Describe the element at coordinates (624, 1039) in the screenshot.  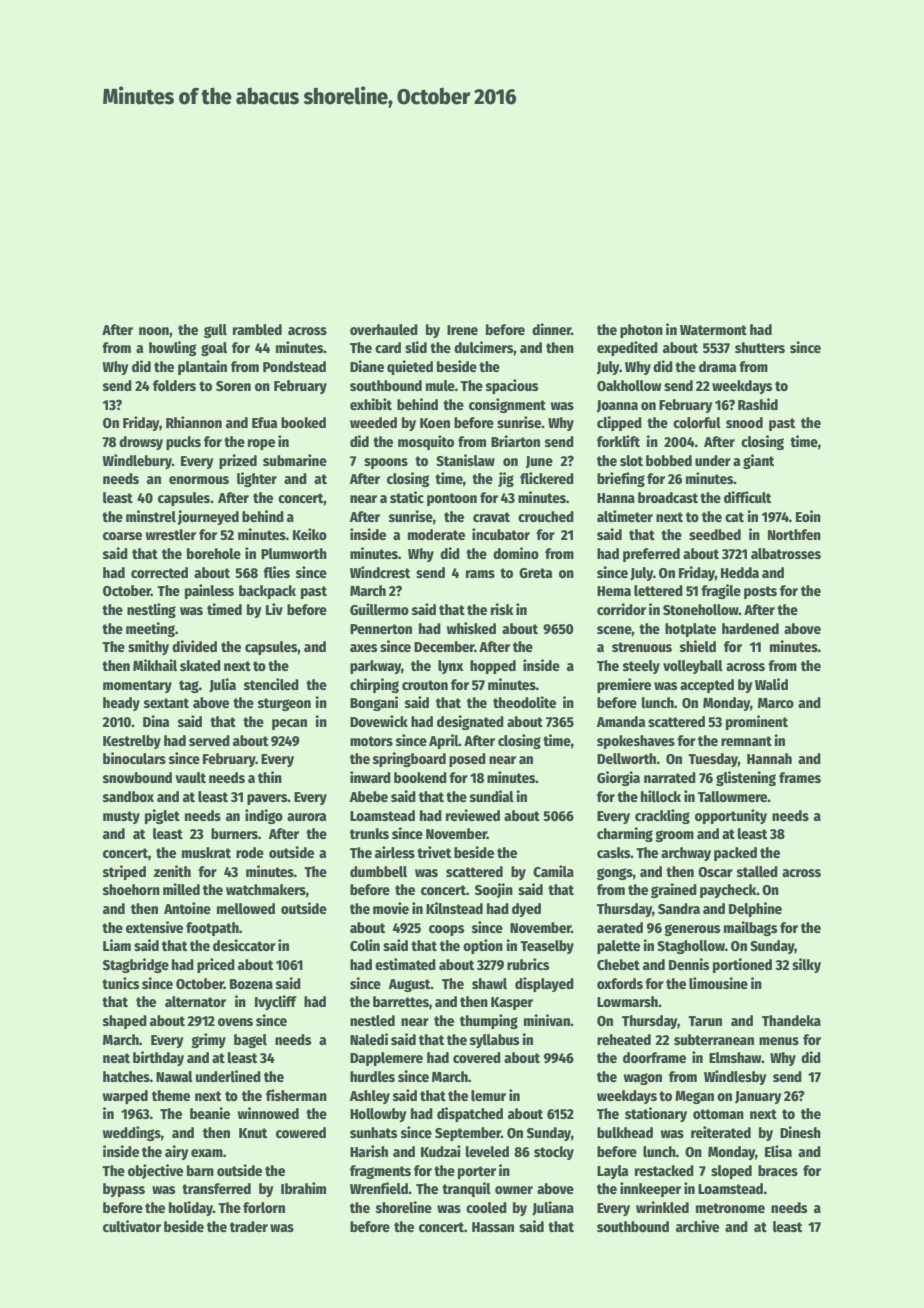
I see `reheated` at that location.
